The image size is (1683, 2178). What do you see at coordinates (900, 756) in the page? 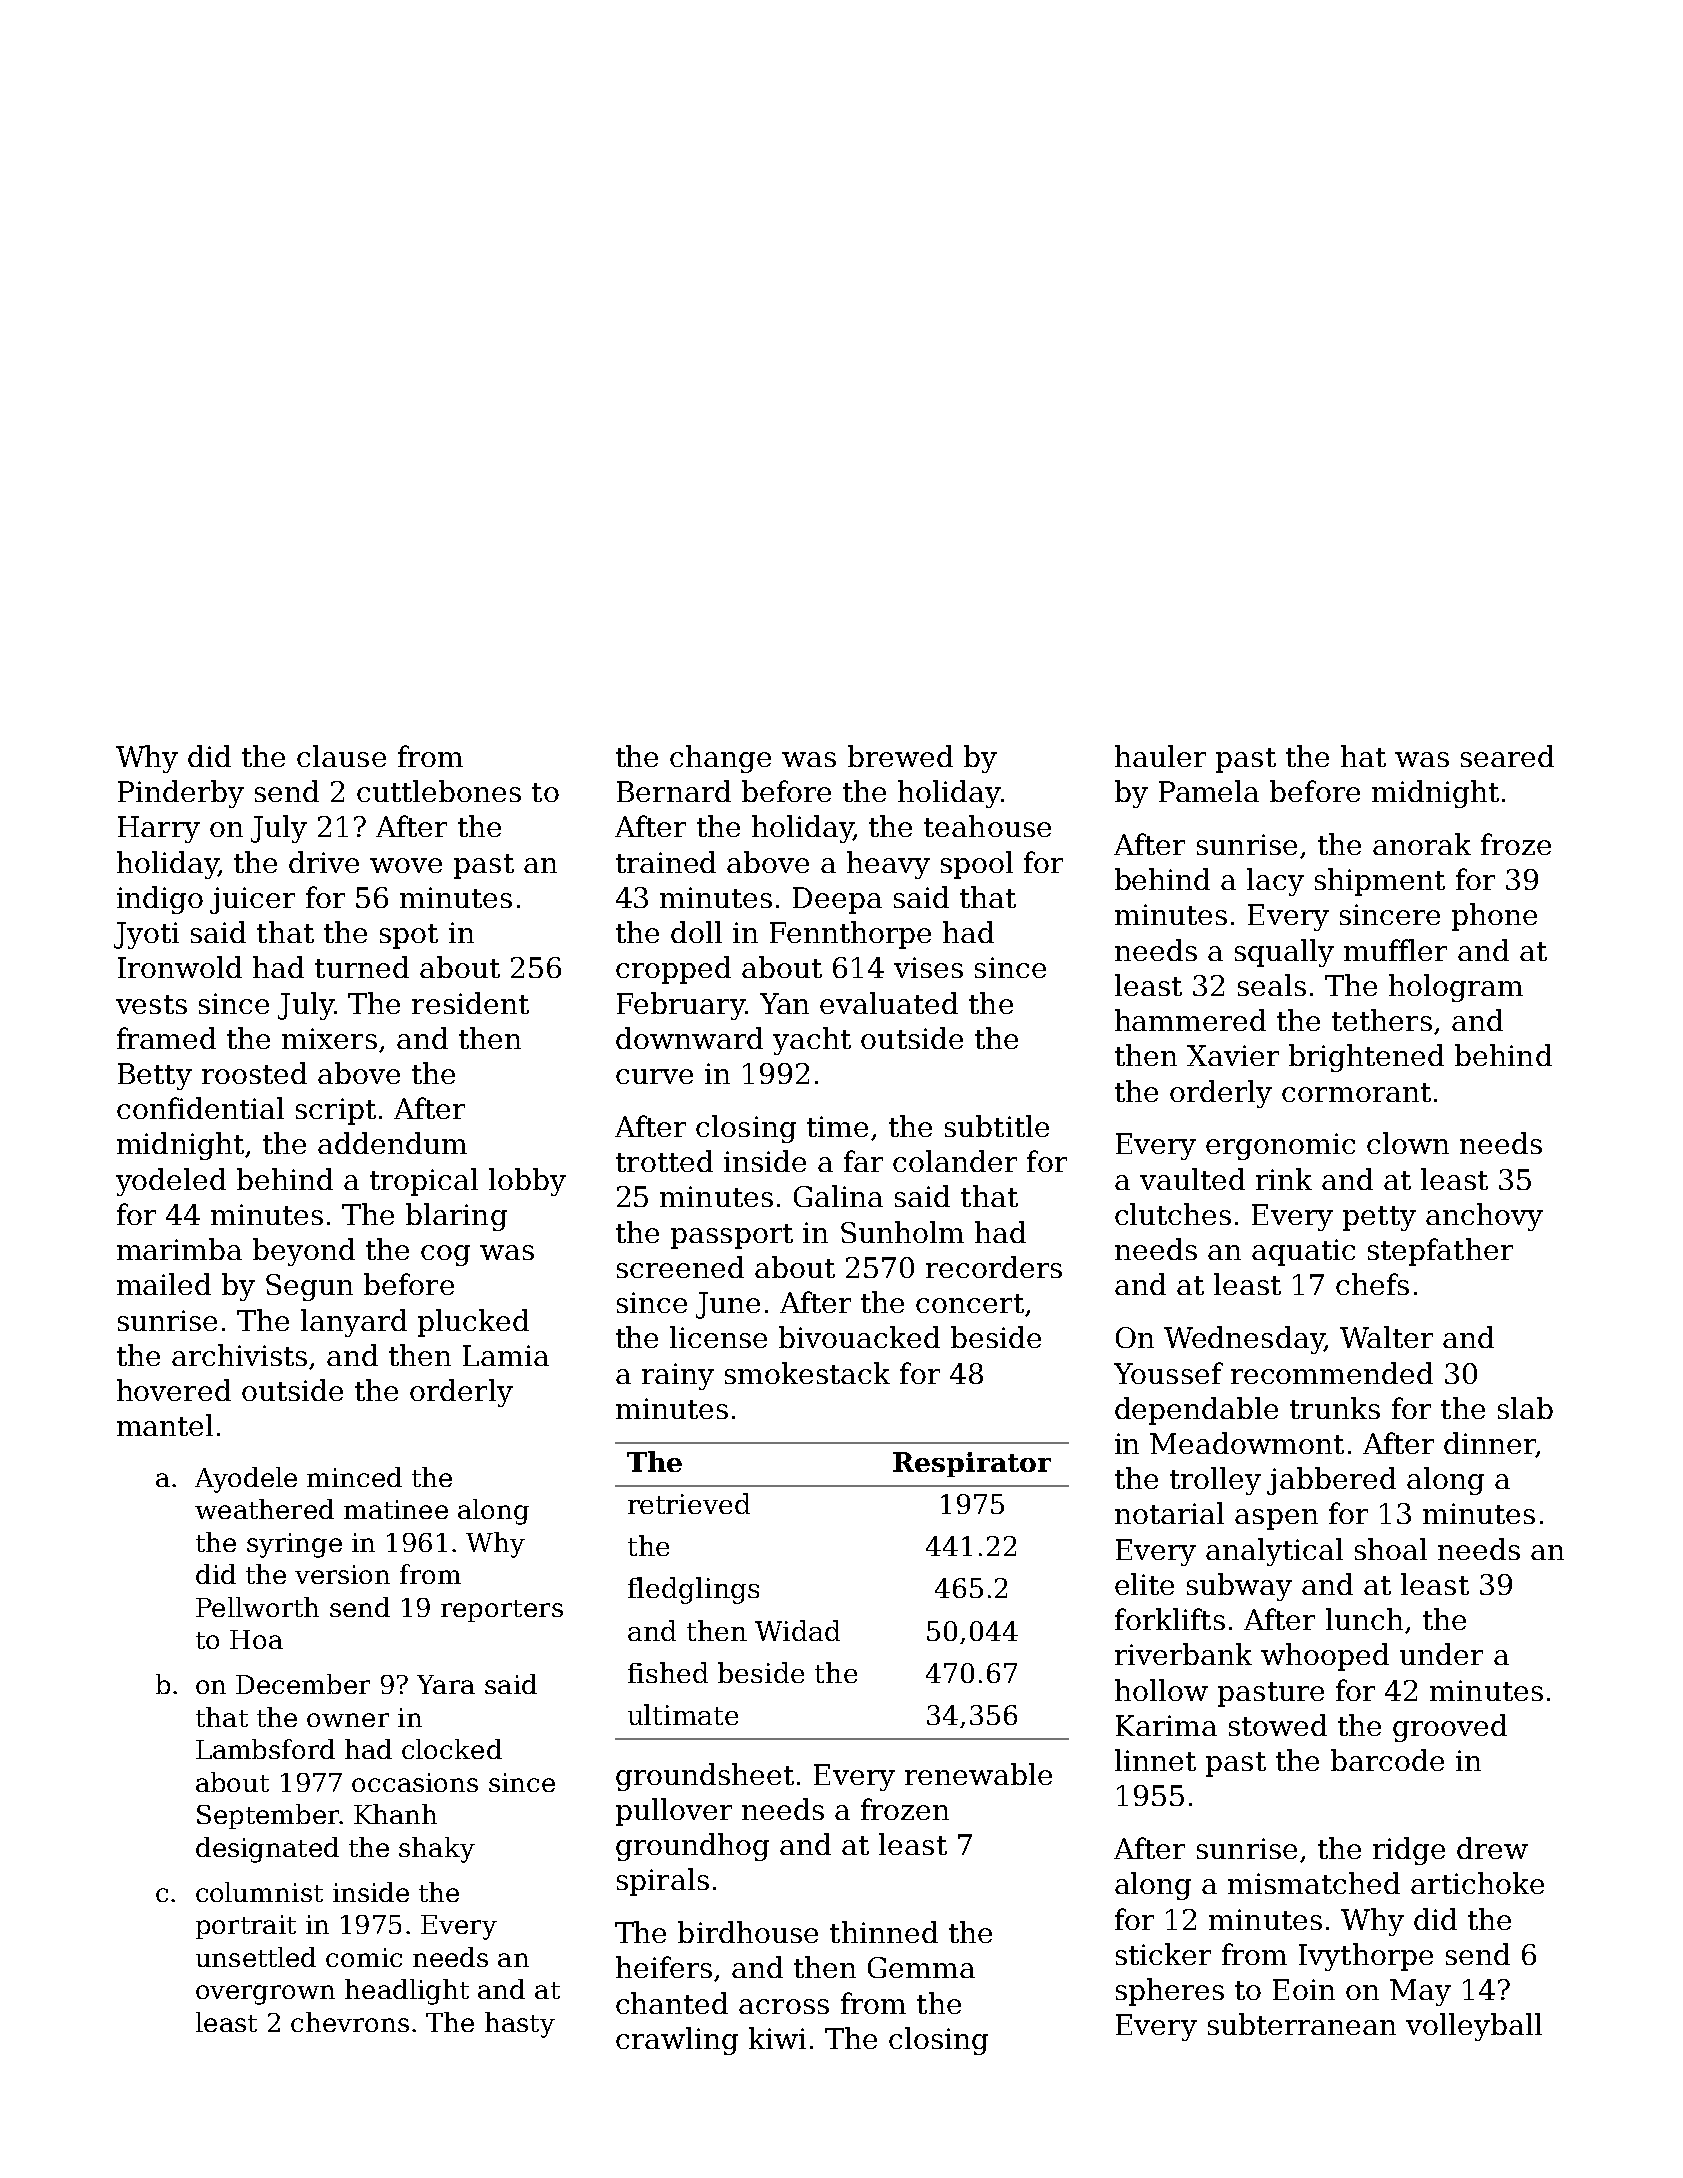
I see `brewed` at bounding box center [900, 756].
